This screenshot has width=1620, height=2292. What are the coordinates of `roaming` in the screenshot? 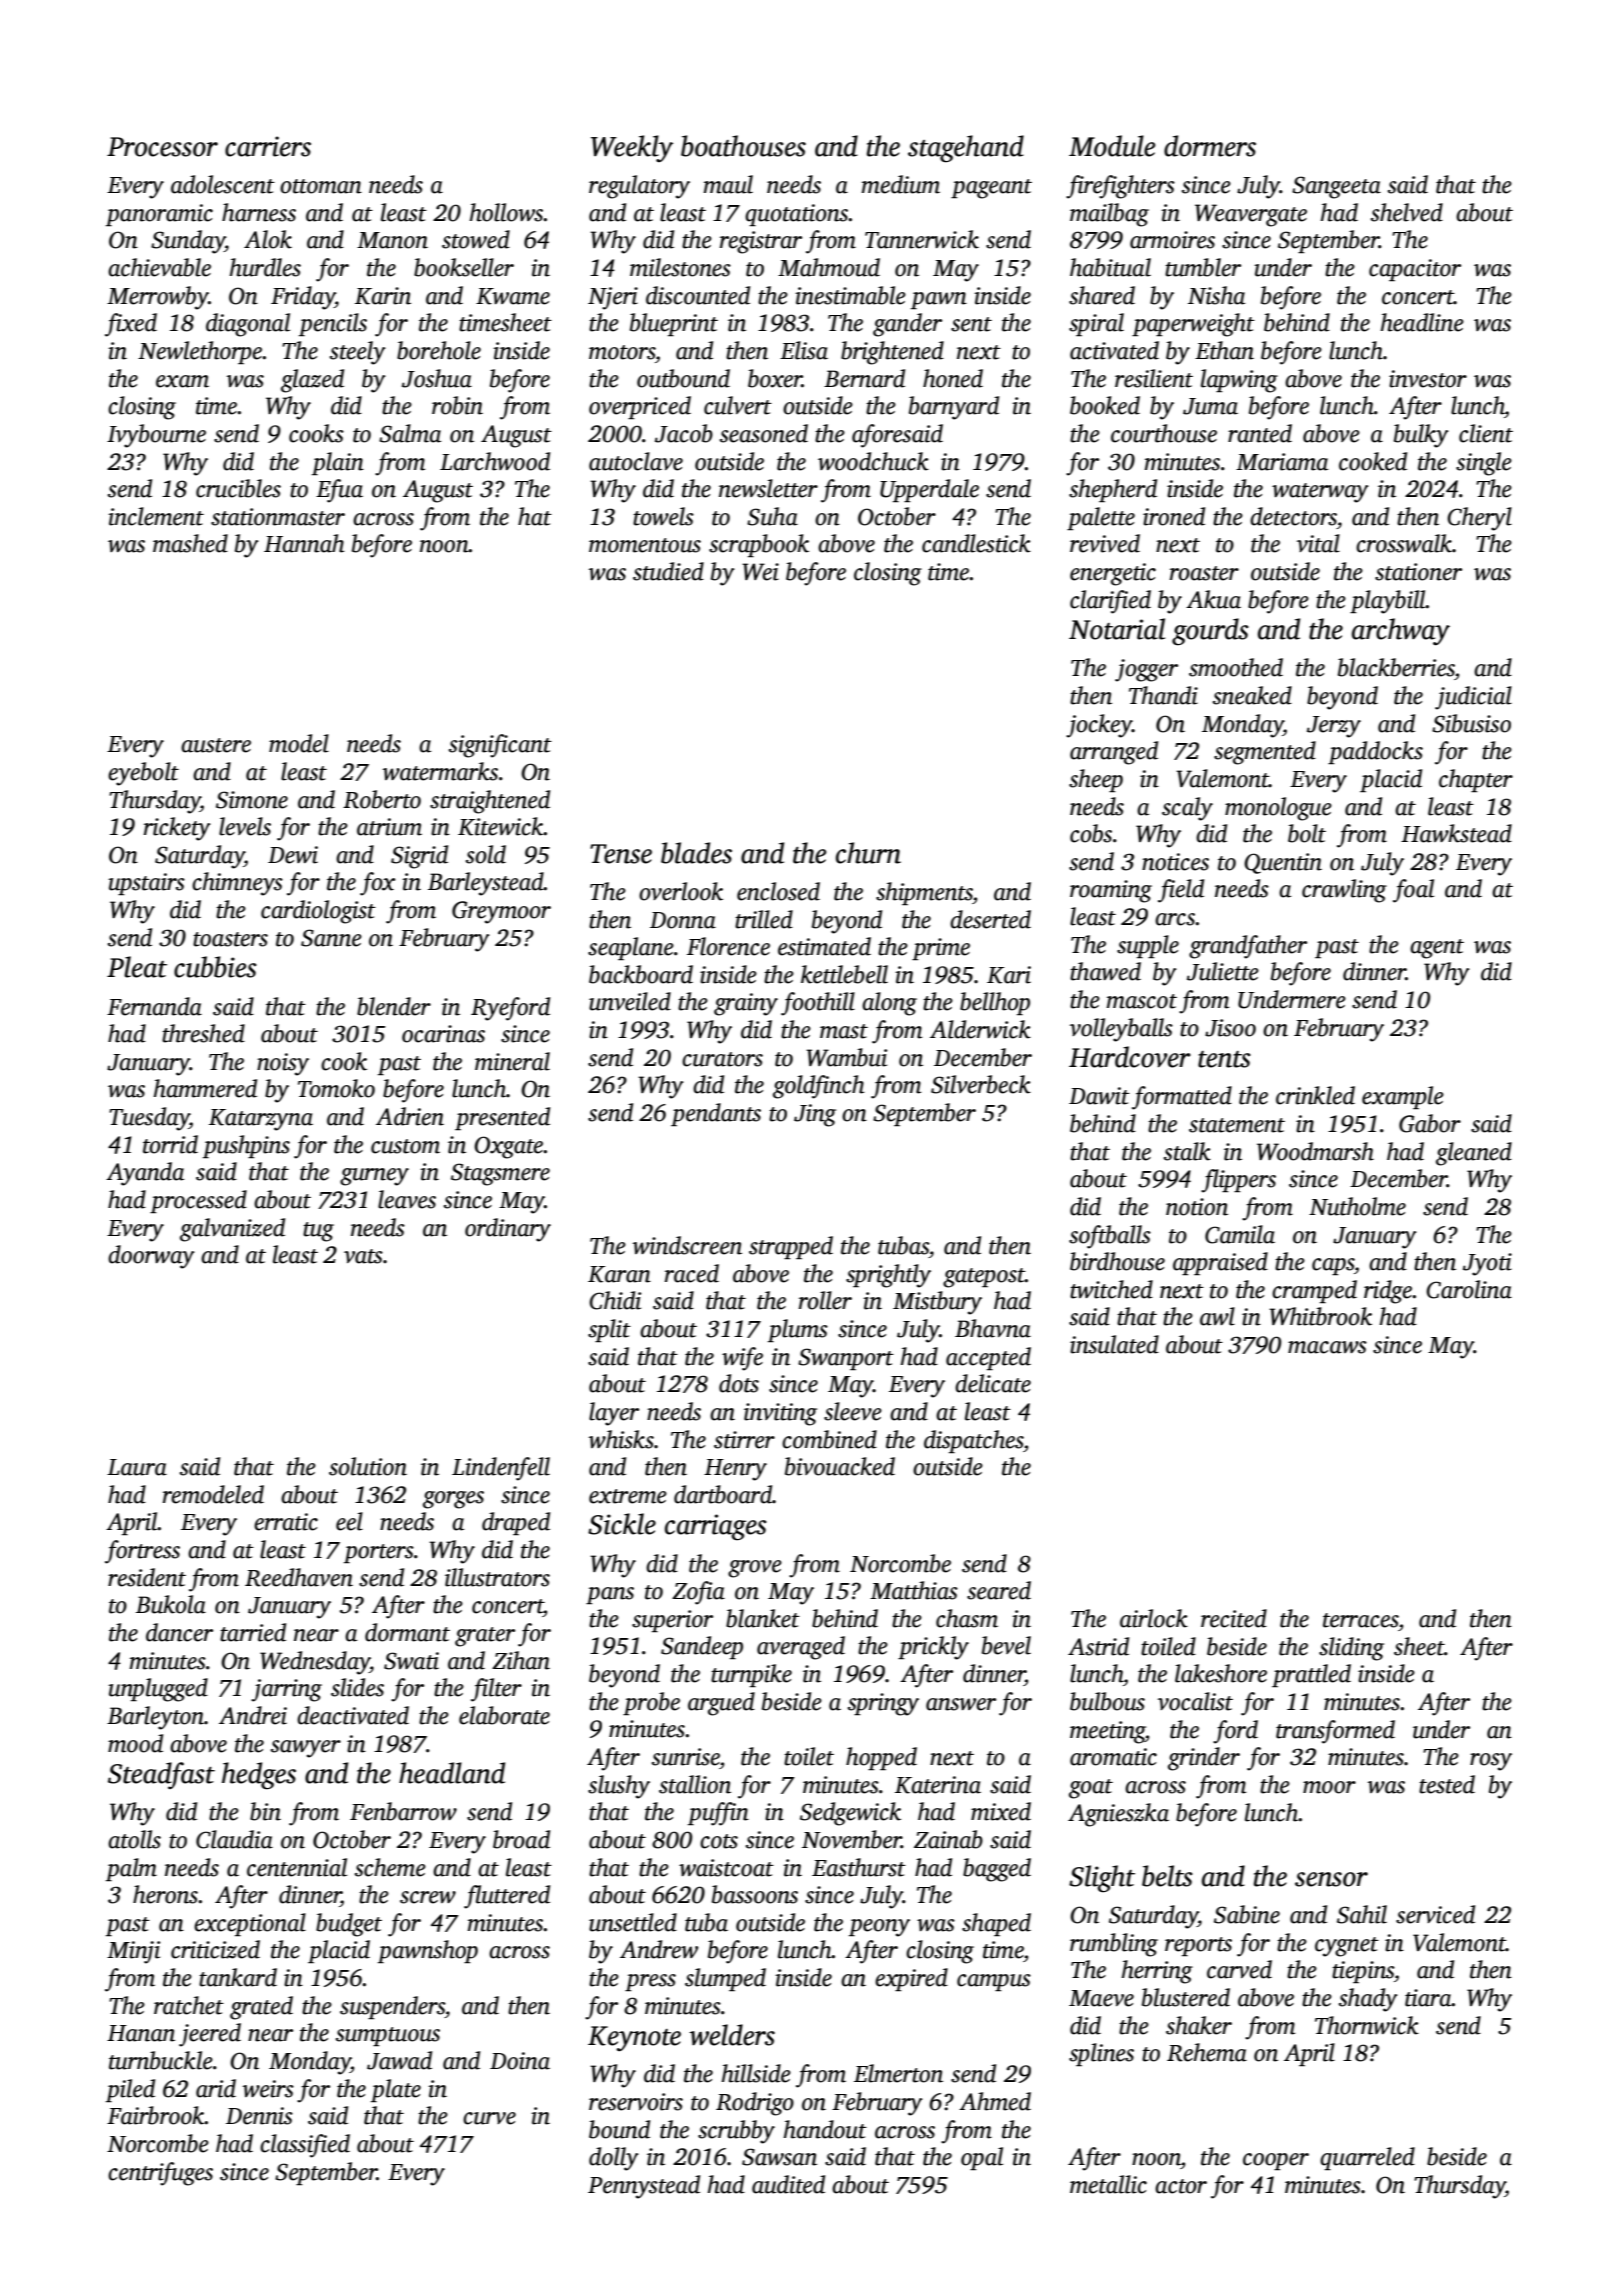 It's located at (1111, 891).
